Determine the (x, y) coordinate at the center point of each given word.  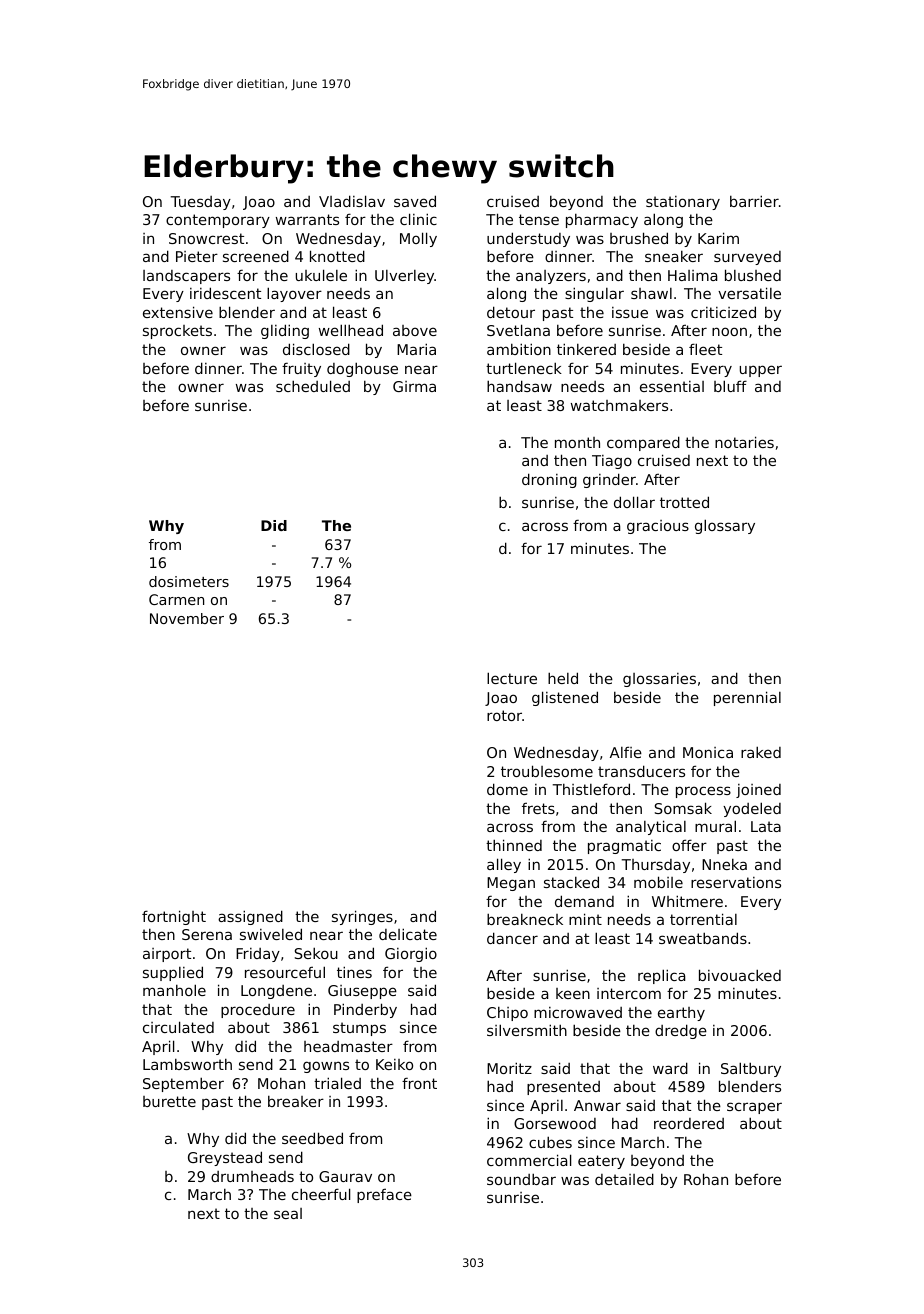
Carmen (176, 599)
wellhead (351, 330)
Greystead (225, 1158)
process (703, 792)
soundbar (521, 1179)
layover (294, 294)
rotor (504, 715)
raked (761, 752)
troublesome (547, 771)
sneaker (674, 256)
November (187, 618)
